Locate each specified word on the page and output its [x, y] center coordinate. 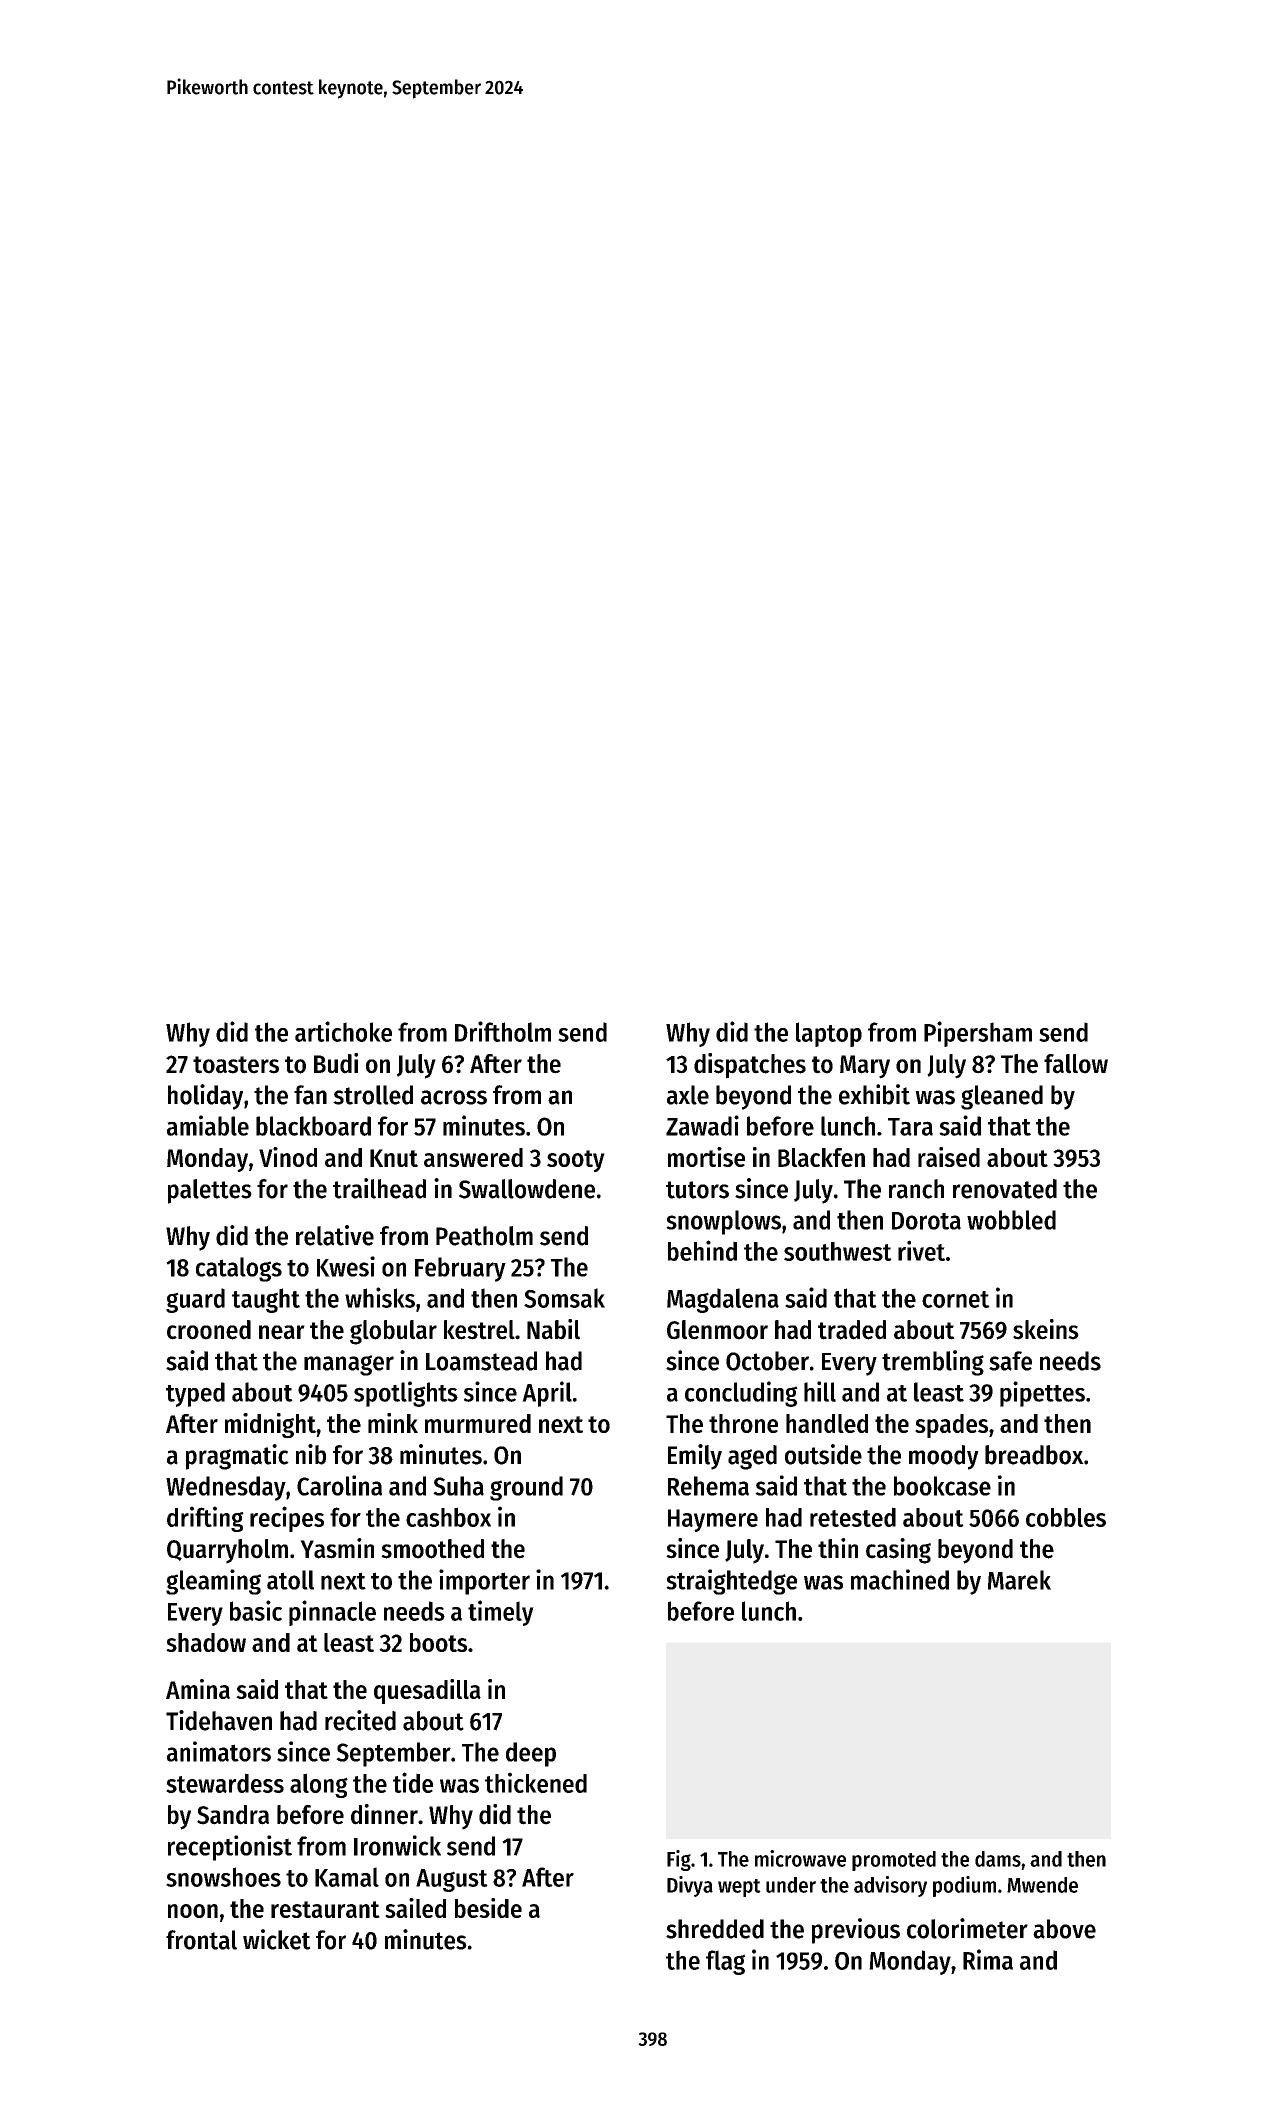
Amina [198, 1689]
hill [820, 1391]
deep [531, 1754]
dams [998, 1859]
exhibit [874, 1094]
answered [473, 1157]
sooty [576, 1161]
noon [193, 1911]
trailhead [379, 1188]
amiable [208, 1125]
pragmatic [237, 1457]
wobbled [1011, 1220]
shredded [715, 1929]
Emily [695, 1457]
